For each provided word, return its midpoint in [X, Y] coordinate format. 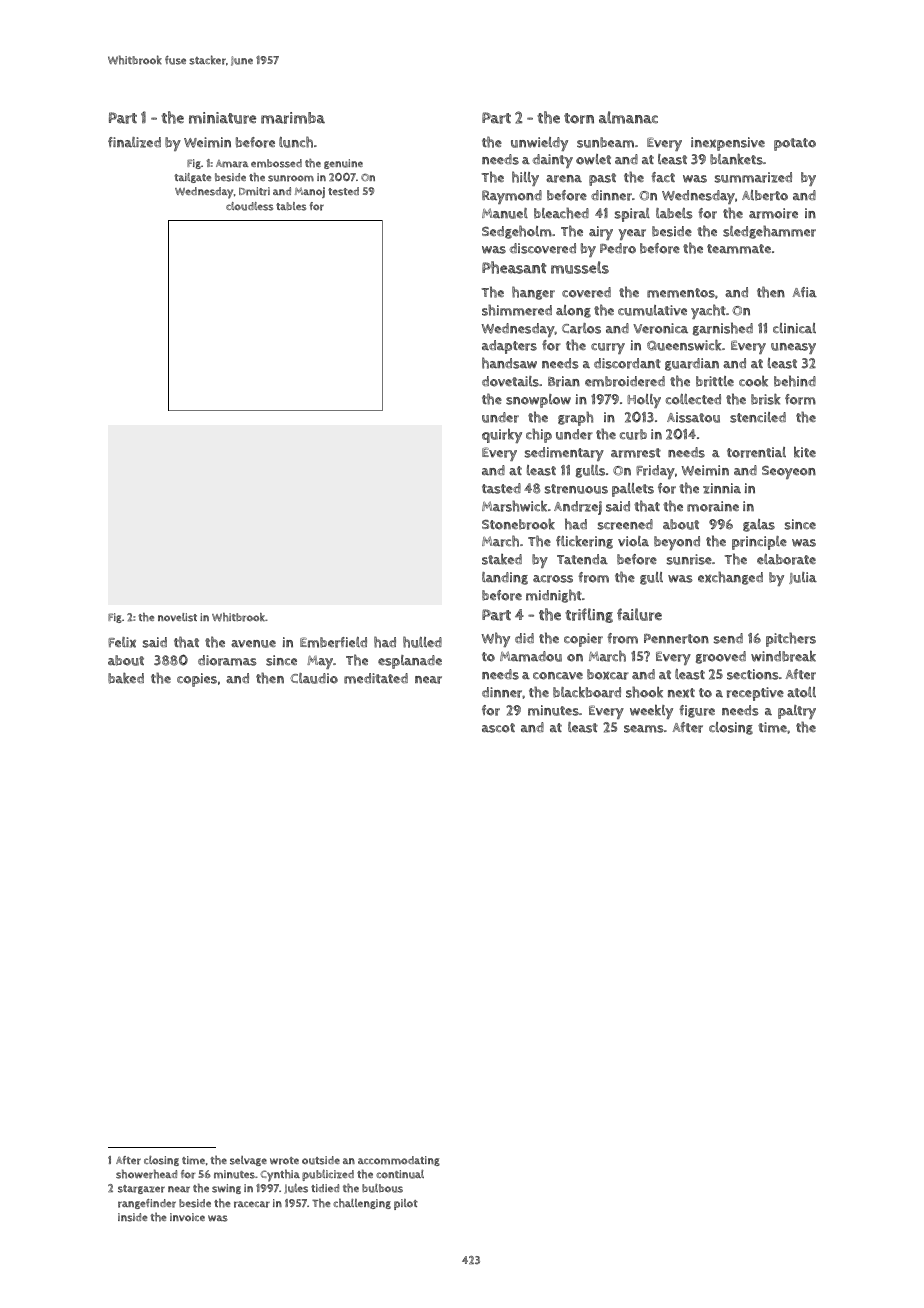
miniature [222, 118]
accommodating [399, 1161]
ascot [498, 728]
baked [126, 678]
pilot [406, 1204]
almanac [628, 117]
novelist [177, 617]
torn [579, 118]
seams [644, 729]
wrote [284, 1161]
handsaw [509, 363]
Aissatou [693, 417]
